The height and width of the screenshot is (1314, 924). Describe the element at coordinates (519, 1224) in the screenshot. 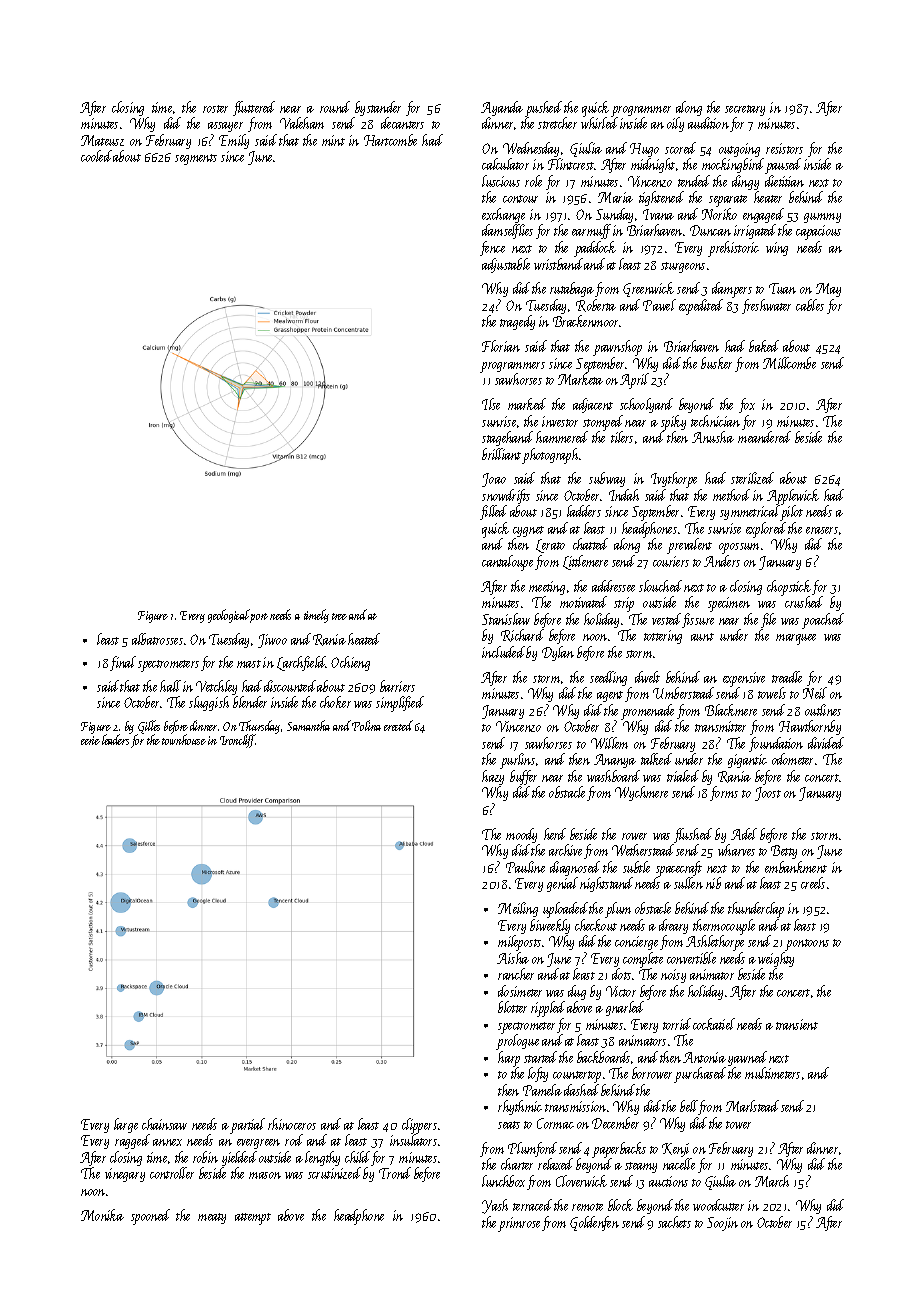

I see `primrose` at that location.
